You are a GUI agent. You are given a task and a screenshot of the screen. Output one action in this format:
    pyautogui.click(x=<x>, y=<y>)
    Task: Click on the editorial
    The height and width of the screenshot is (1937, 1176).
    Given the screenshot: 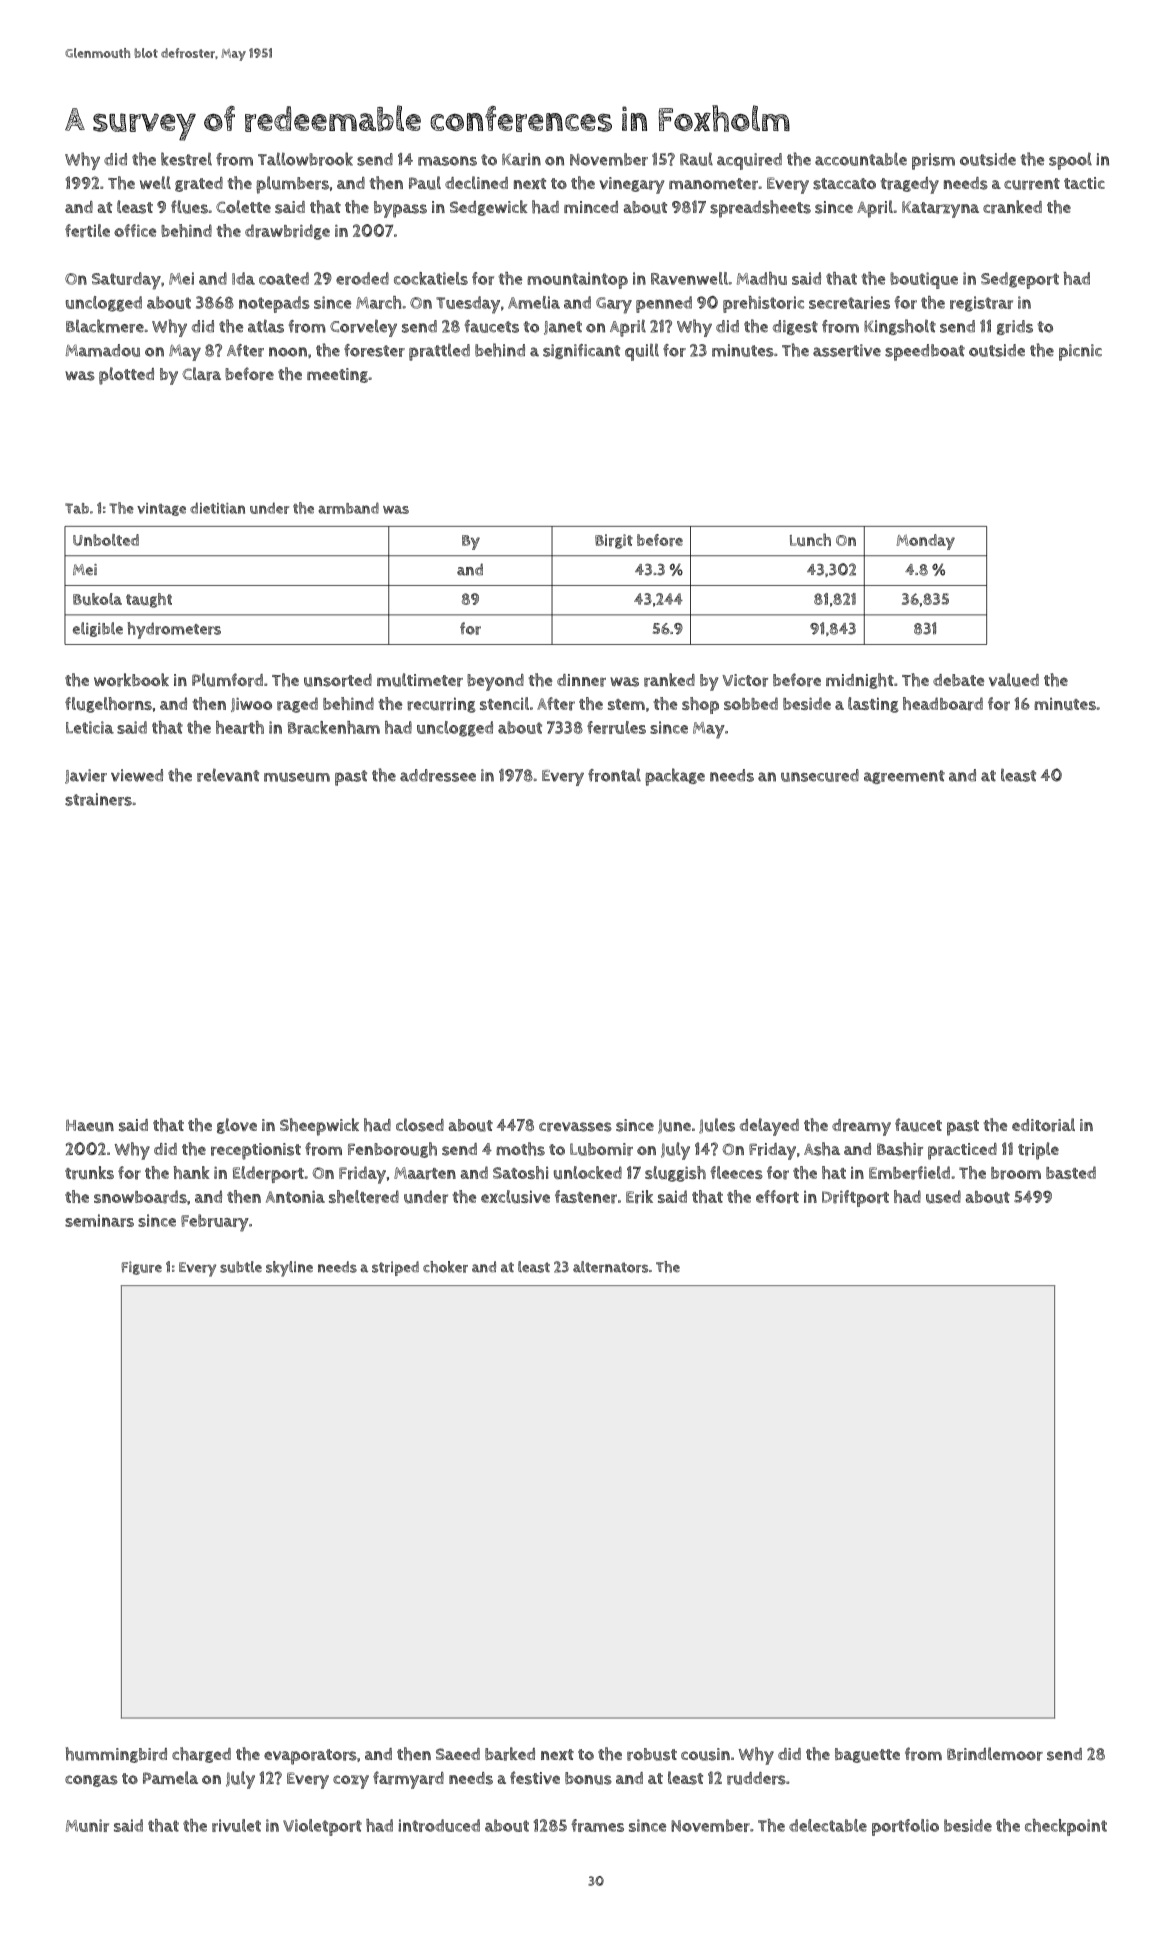 What is the action you would take?
    pyautogui.click(x=1043, y=1125)
